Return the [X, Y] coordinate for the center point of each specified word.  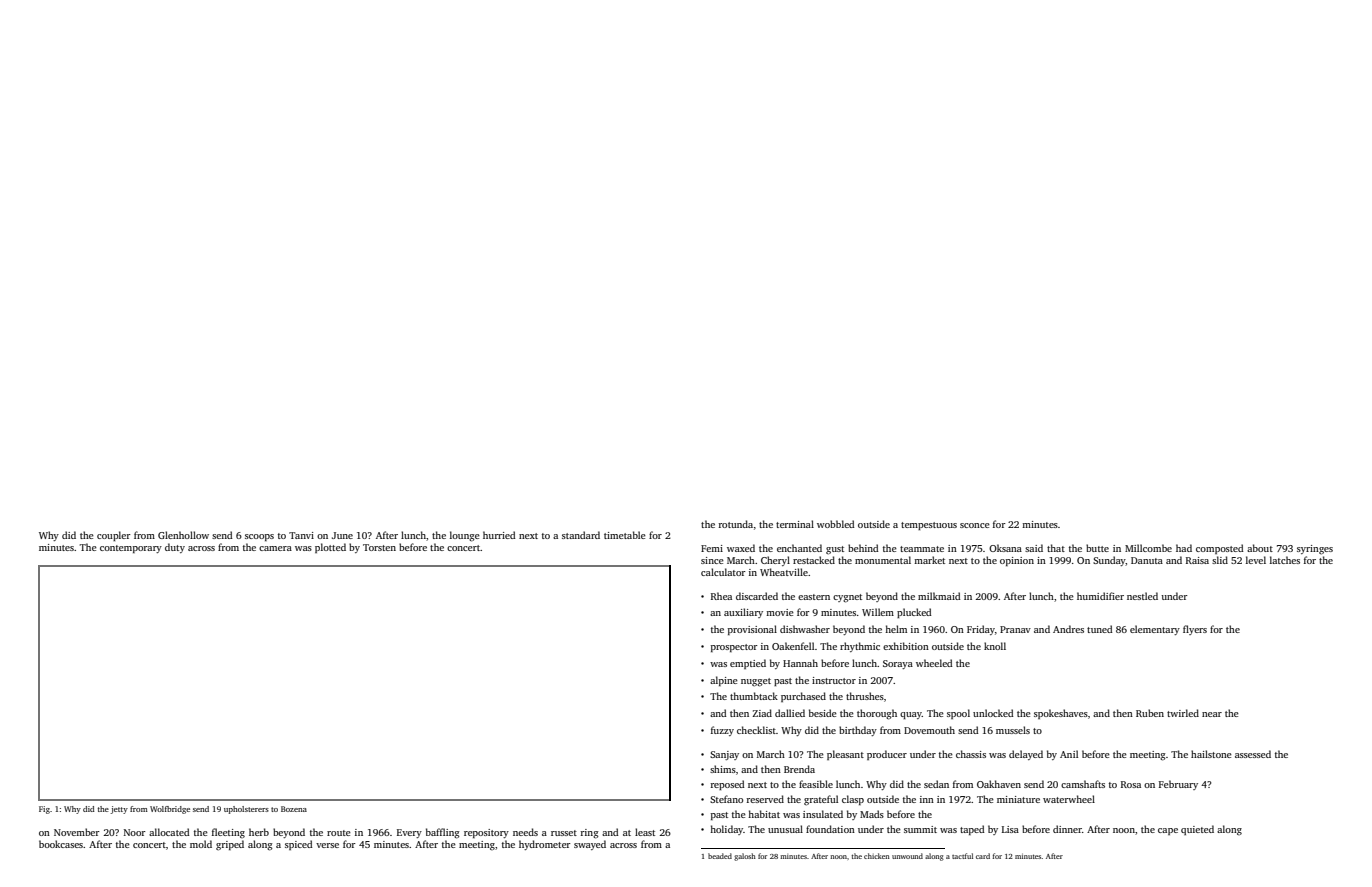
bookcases [61, 844]
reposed [728, 785]
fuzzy [722, 731]
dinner [1067, 829]
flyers [1195, 630]
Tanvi [301, 535]
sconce [975, 525]
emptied [748, 664]
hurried [499, 535]
